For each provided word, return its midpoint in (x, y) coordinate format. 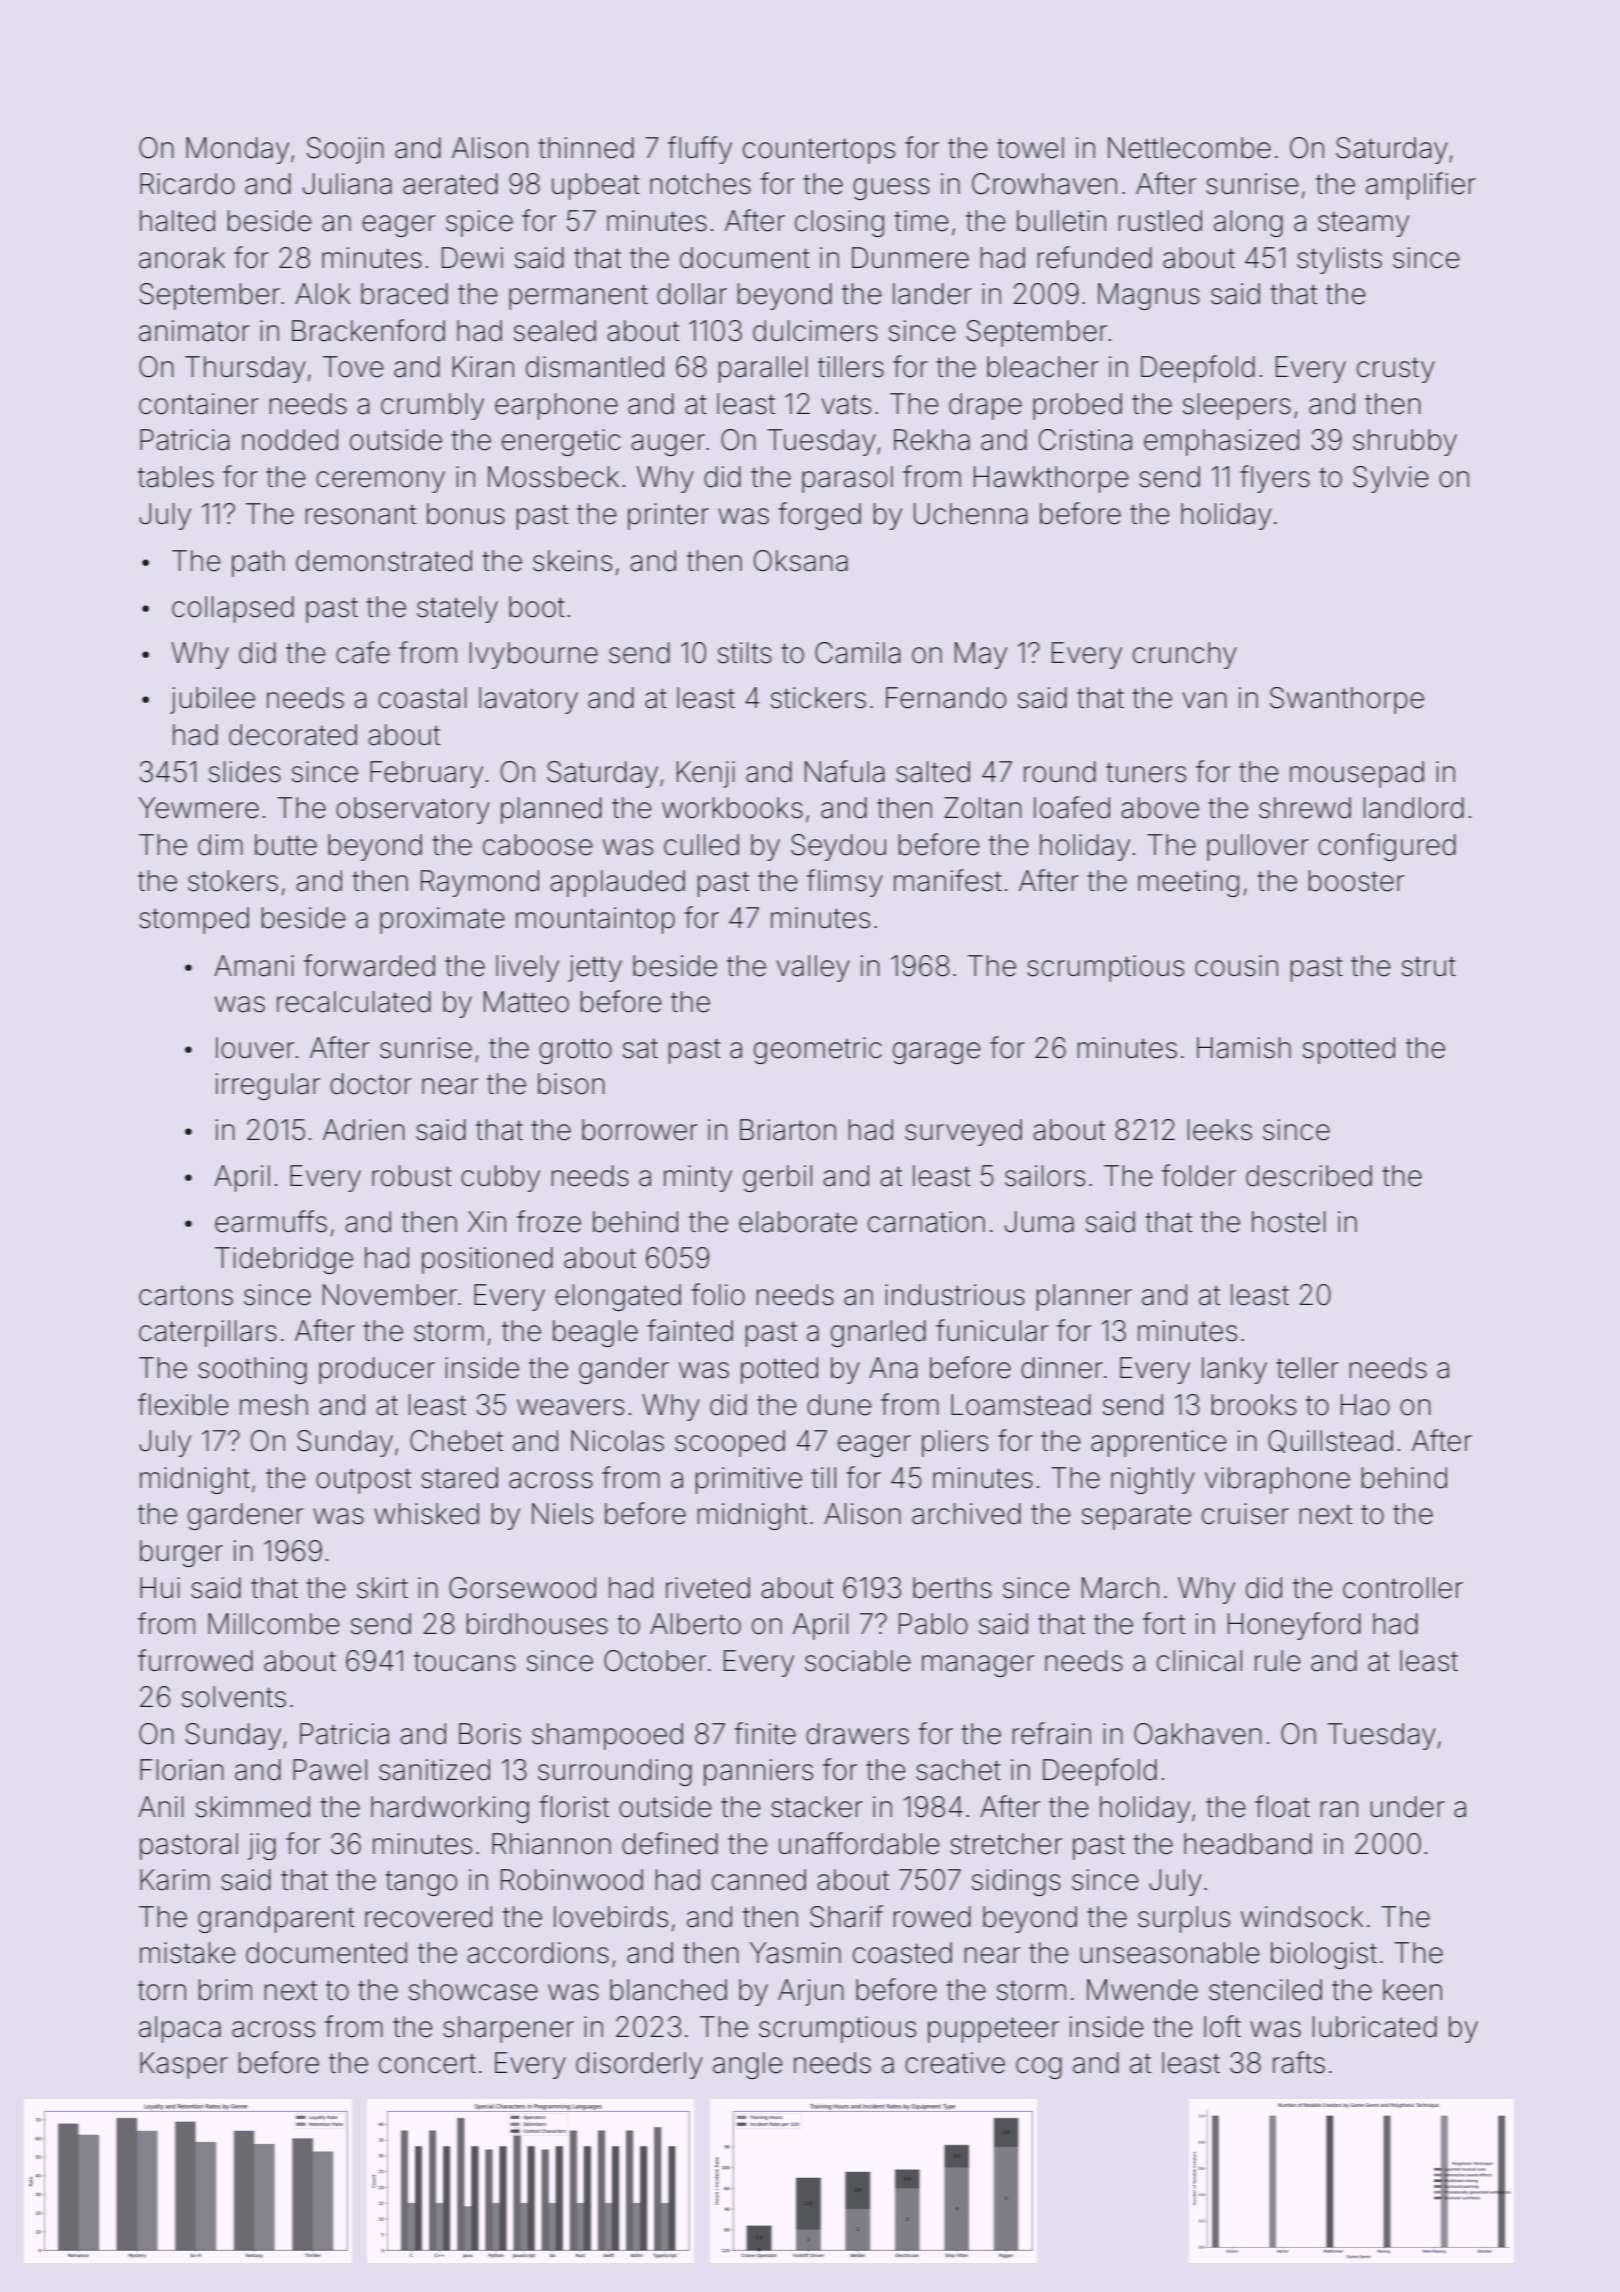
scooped (730, 1443)
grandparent (276, 1919)
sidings (1016, 1882)
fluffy (700, 150)
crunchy (1185, 655)
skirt (382, 1588)
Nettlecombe (1189, 148)
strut (1429, 966)
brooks (1254, 1405)
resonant (361, 514)
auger (668, 445)
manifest (948, 880)
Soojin (345, 150)
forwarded (369, 965)
